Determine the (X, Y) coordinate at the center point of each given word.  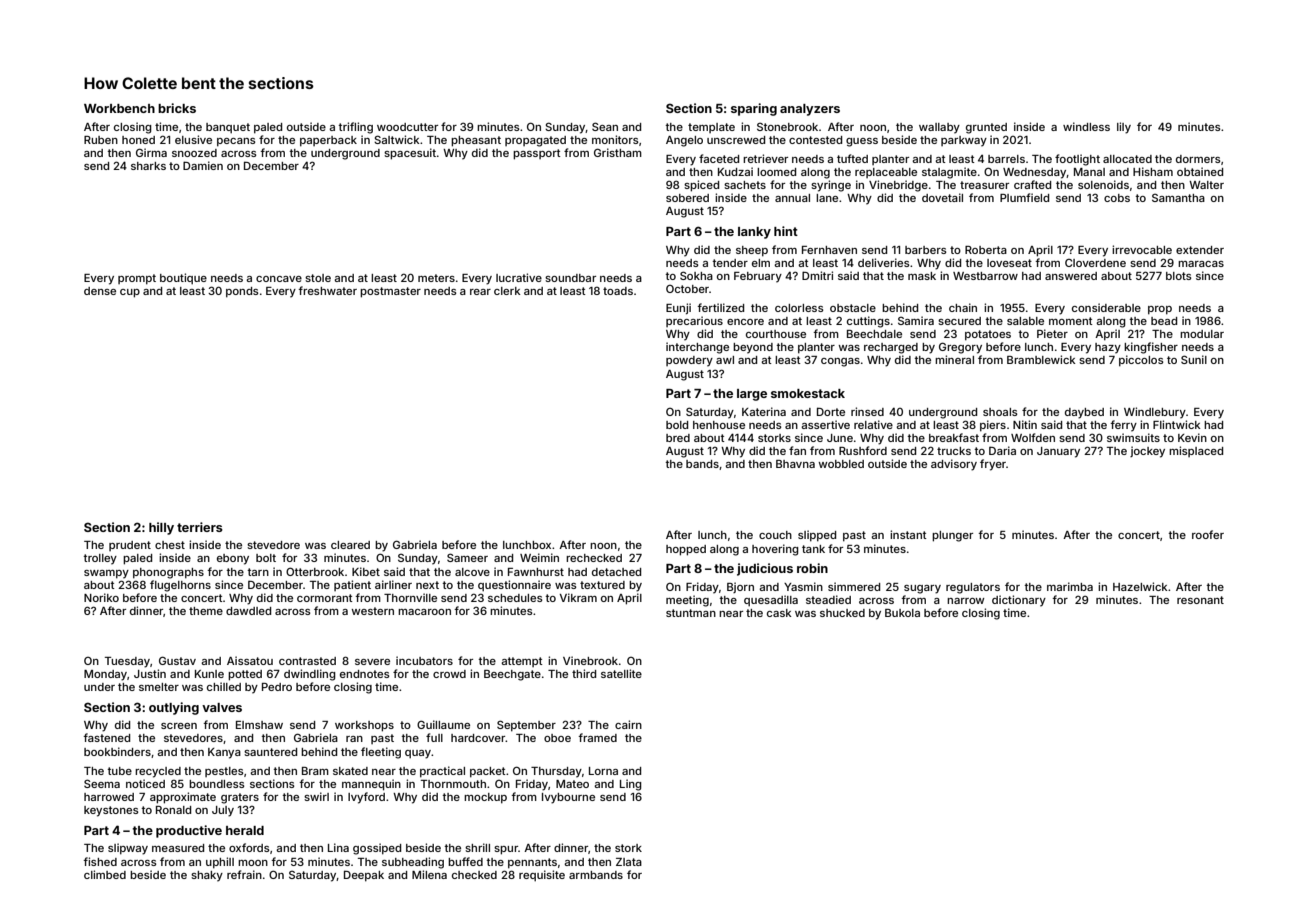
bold (677, 425)
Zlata (629, 862)
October (687, 289)
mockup (485, 798)
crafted (1032, 184)
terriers (200, 527)
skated (350, 771)
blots (1179, 276)
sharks (148, 166)
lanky (754, 233)
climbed (105, 874)
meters (436, 278)
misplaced (1196, 451)
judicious (765, 569)
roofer (1208, 534)
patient (352, 585)
